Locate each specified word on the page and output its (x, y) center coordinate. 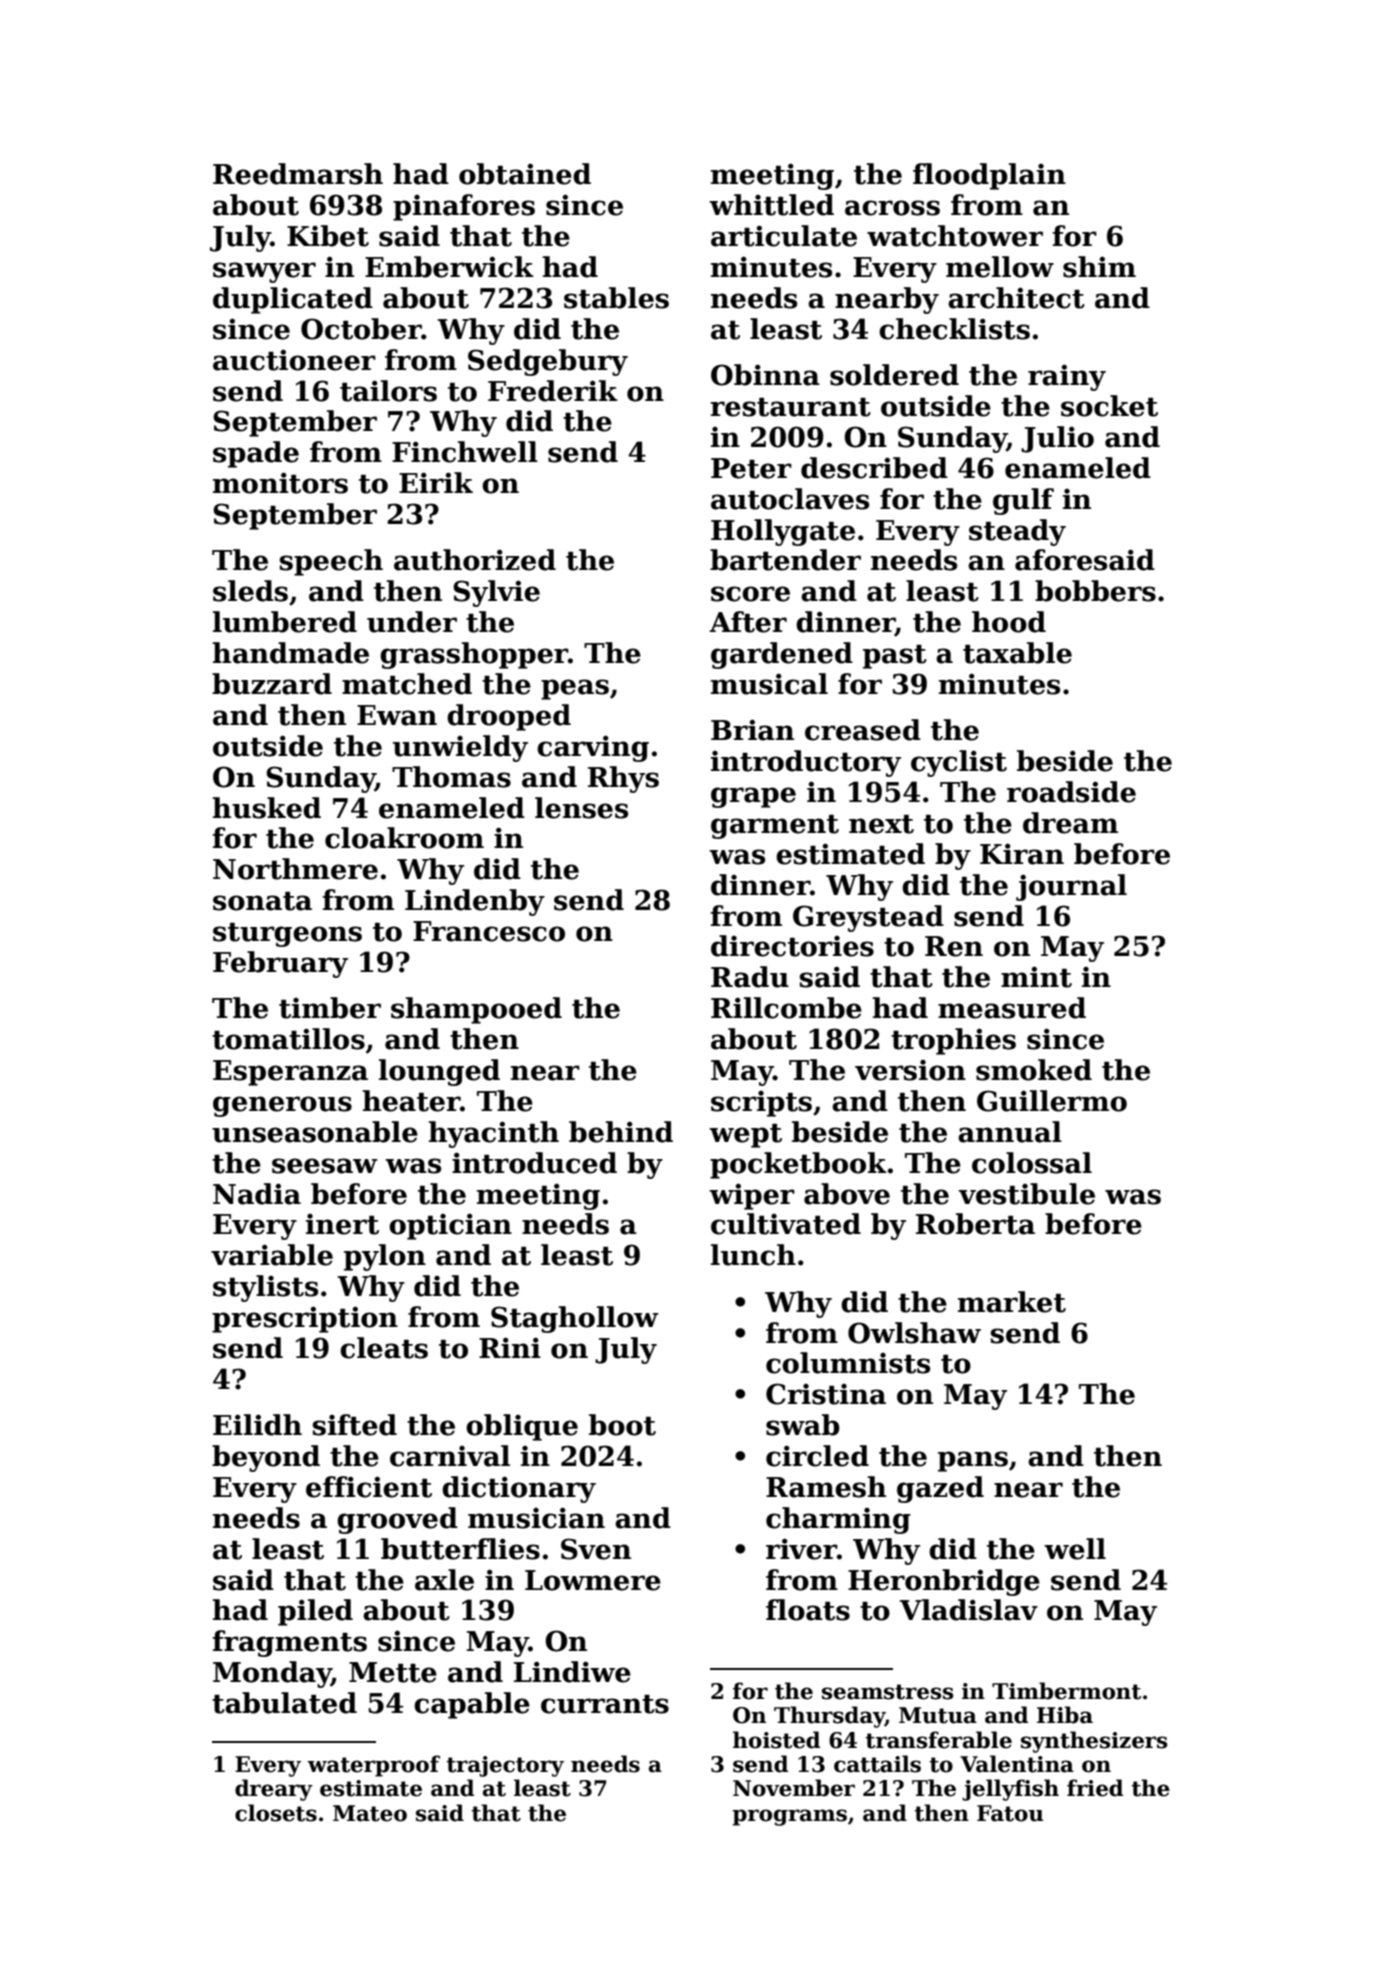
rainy (1067, 377)
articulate (784, 236)
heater (411, 1101)
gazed (940, 1489)
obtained (525, 174)
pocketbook (798, 1165)
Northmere (295, 869)
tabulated (284, 1703)
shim (1099, 267)
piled (315, 1612)
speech (331, 562)
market (1012, 1302)
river (801, 1549)
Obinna (765, 375)
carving (593, 748)
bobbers (1095, 591)
